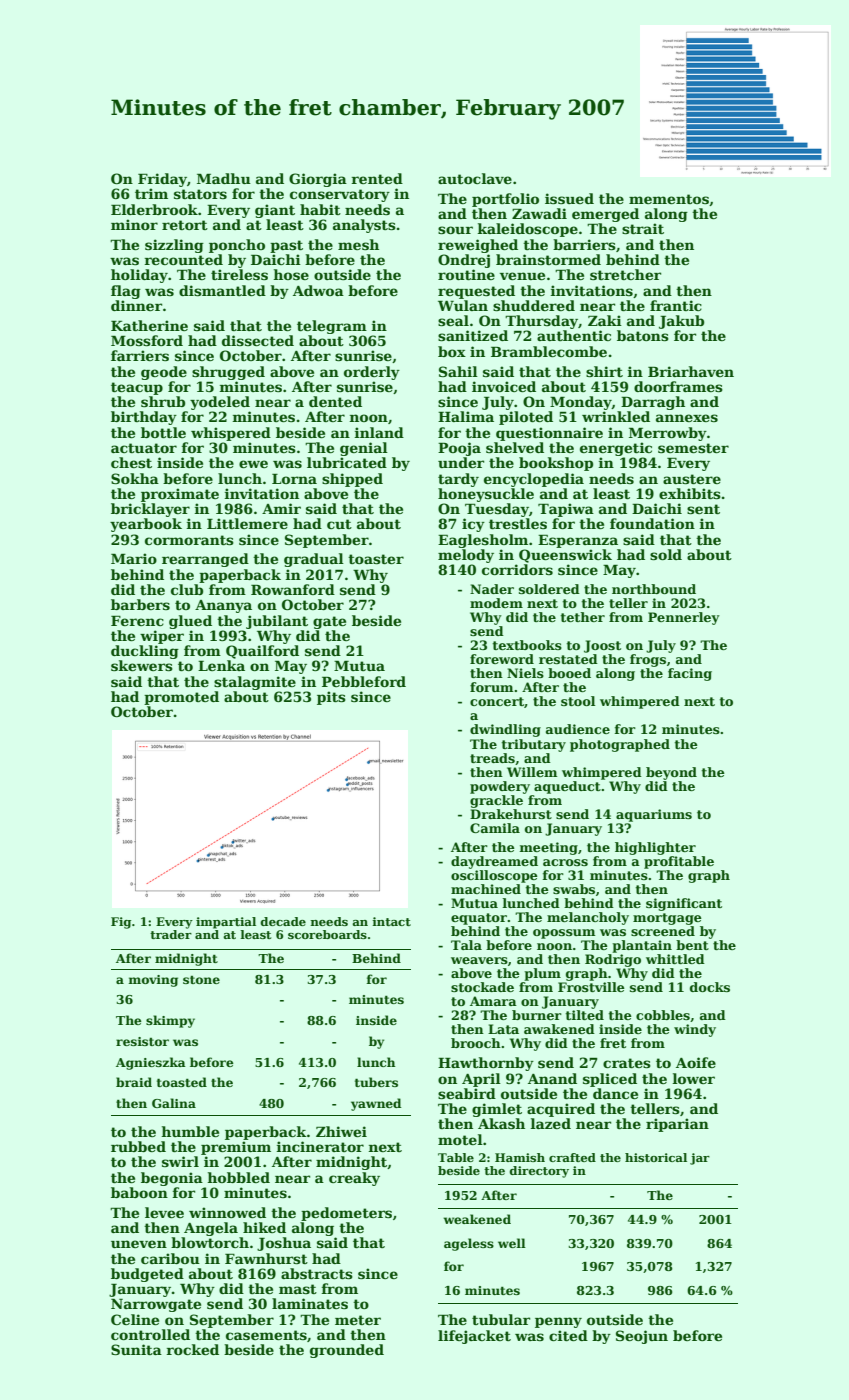 This screenshot has height=1400, width=849. What do you see at coordinates (151, 193) in the screenshot?
I see `trim` at bounding box center [151, 193].
